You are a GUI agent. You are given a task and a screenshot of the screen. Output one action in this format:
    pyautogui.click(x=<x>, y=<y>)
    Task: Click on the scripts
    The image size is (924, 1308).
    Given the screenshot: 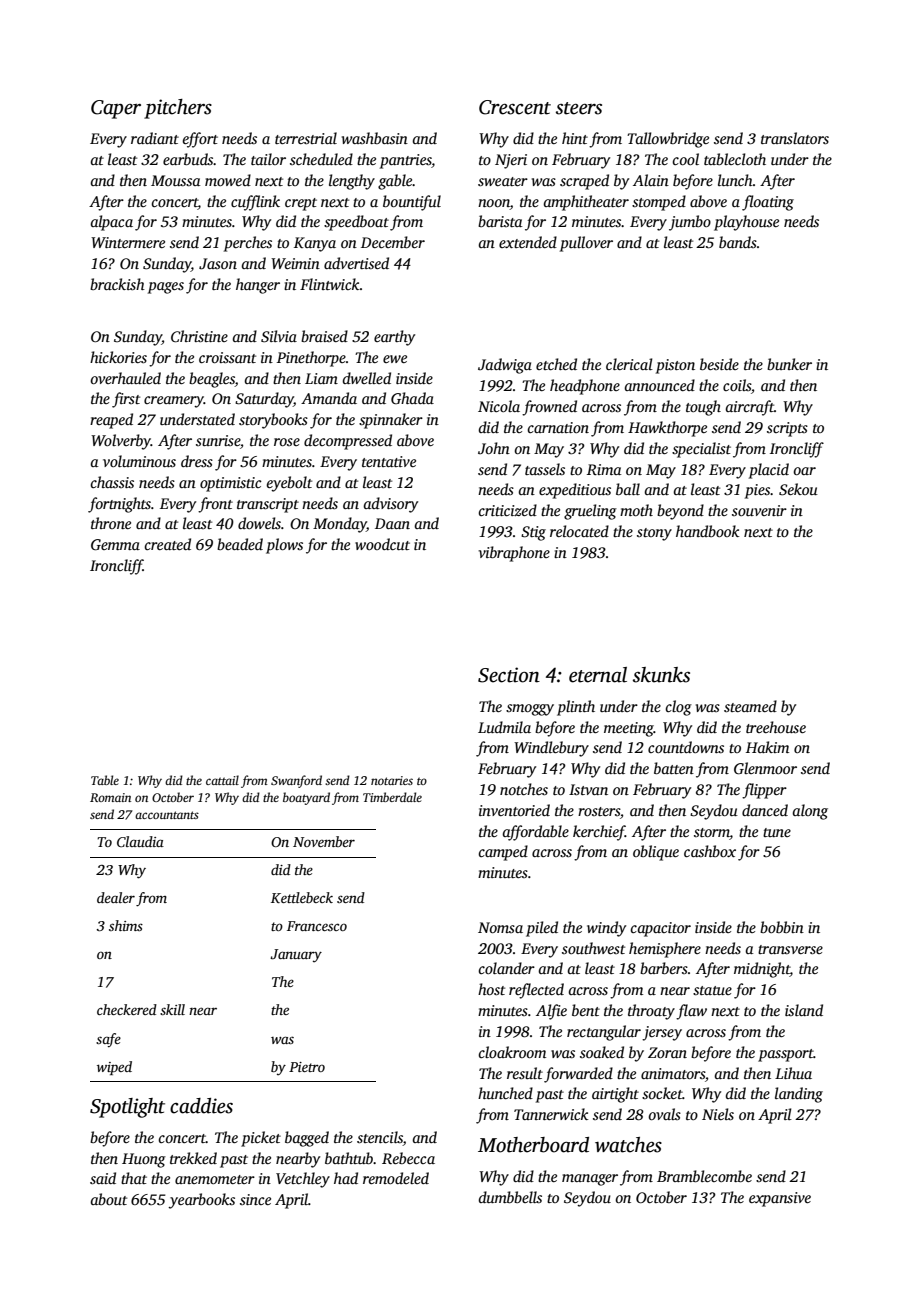 What is the action you would take?
    pyautogui.click(x=787, y=429)
